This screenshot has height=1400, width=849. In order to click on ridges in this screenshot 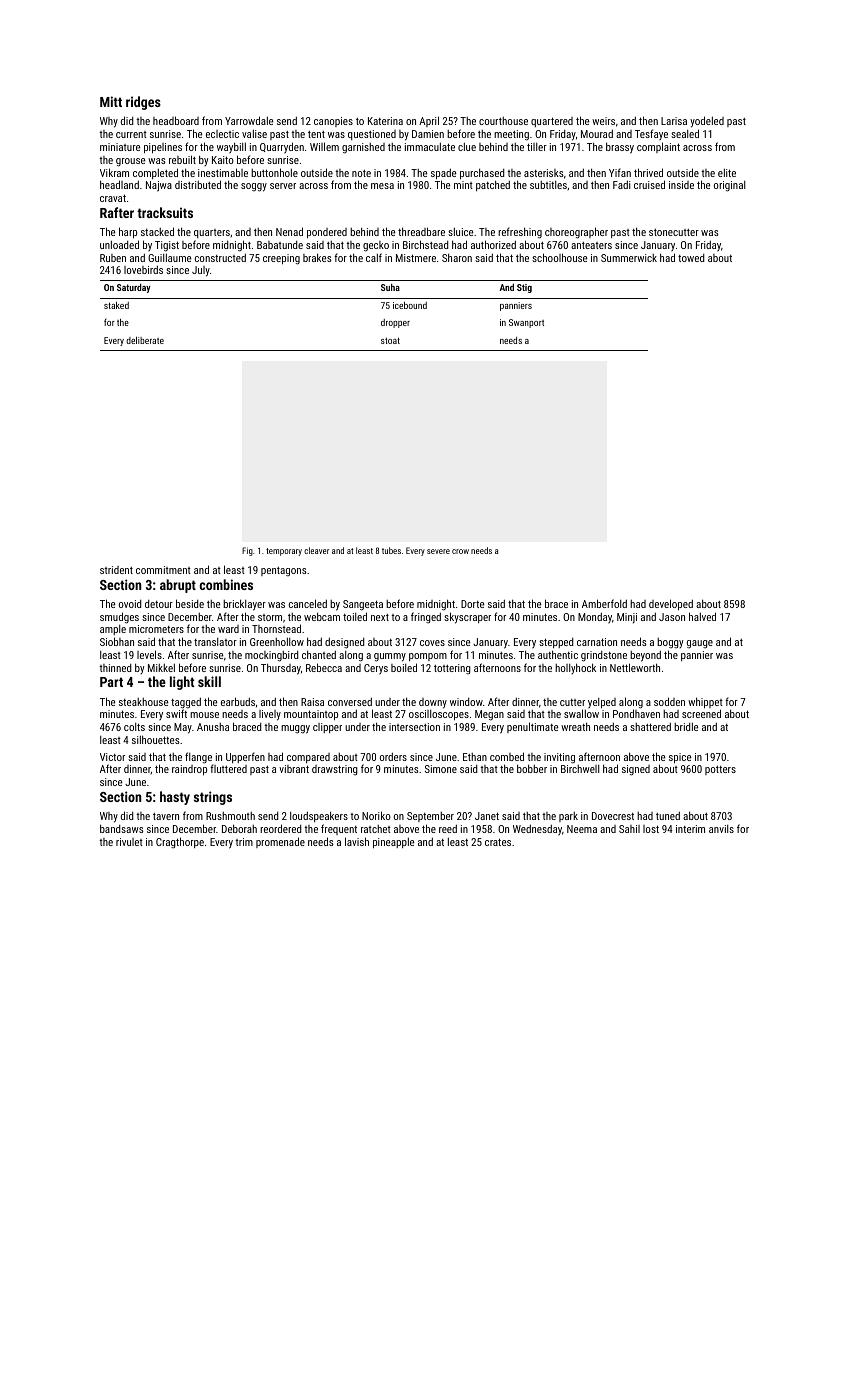, I will do `click(143, 103)`.
